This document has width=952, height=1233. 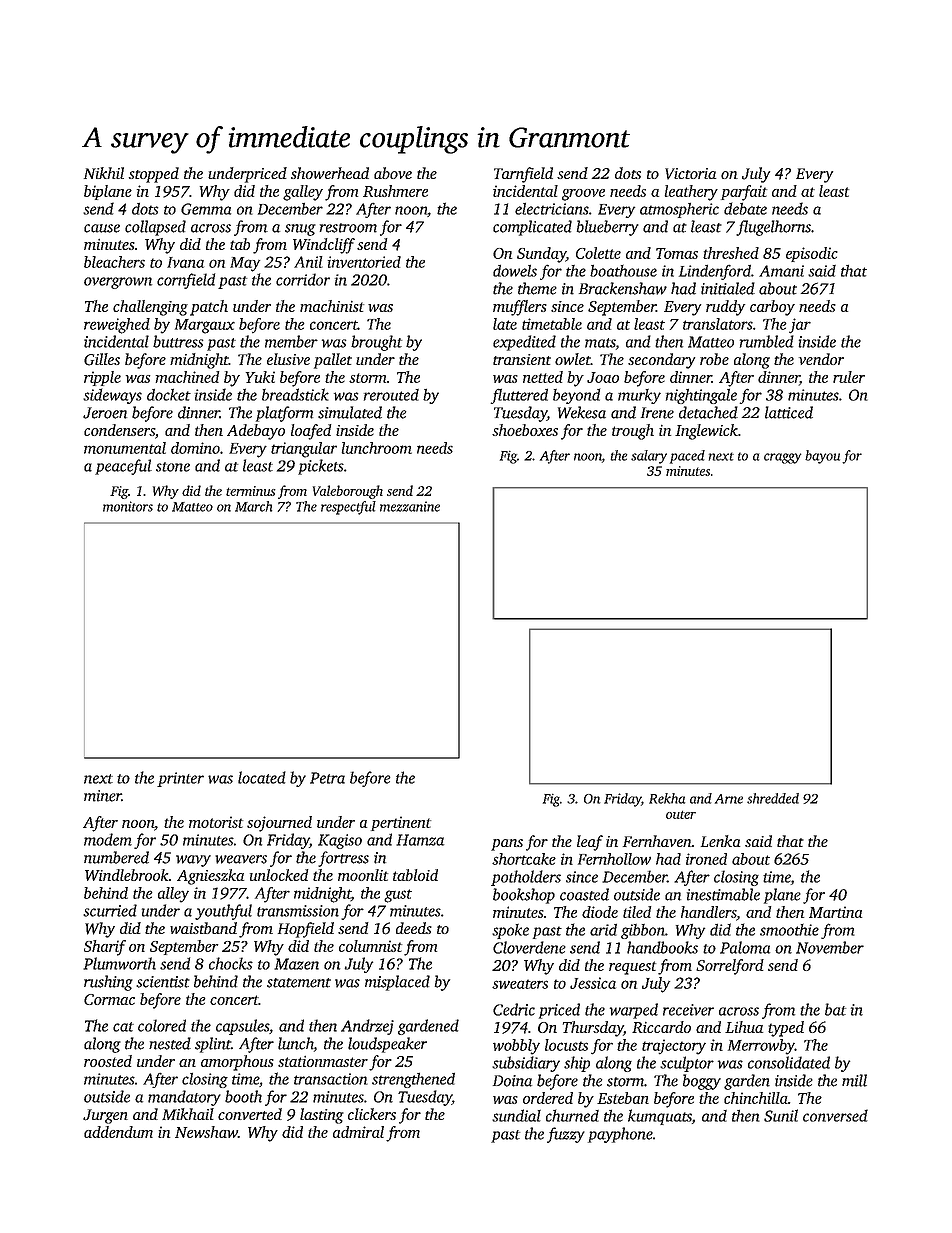 What do you see at coordinates (620, 1135) in the document?
I see `payphone` at bounding box center [620, 1135].
